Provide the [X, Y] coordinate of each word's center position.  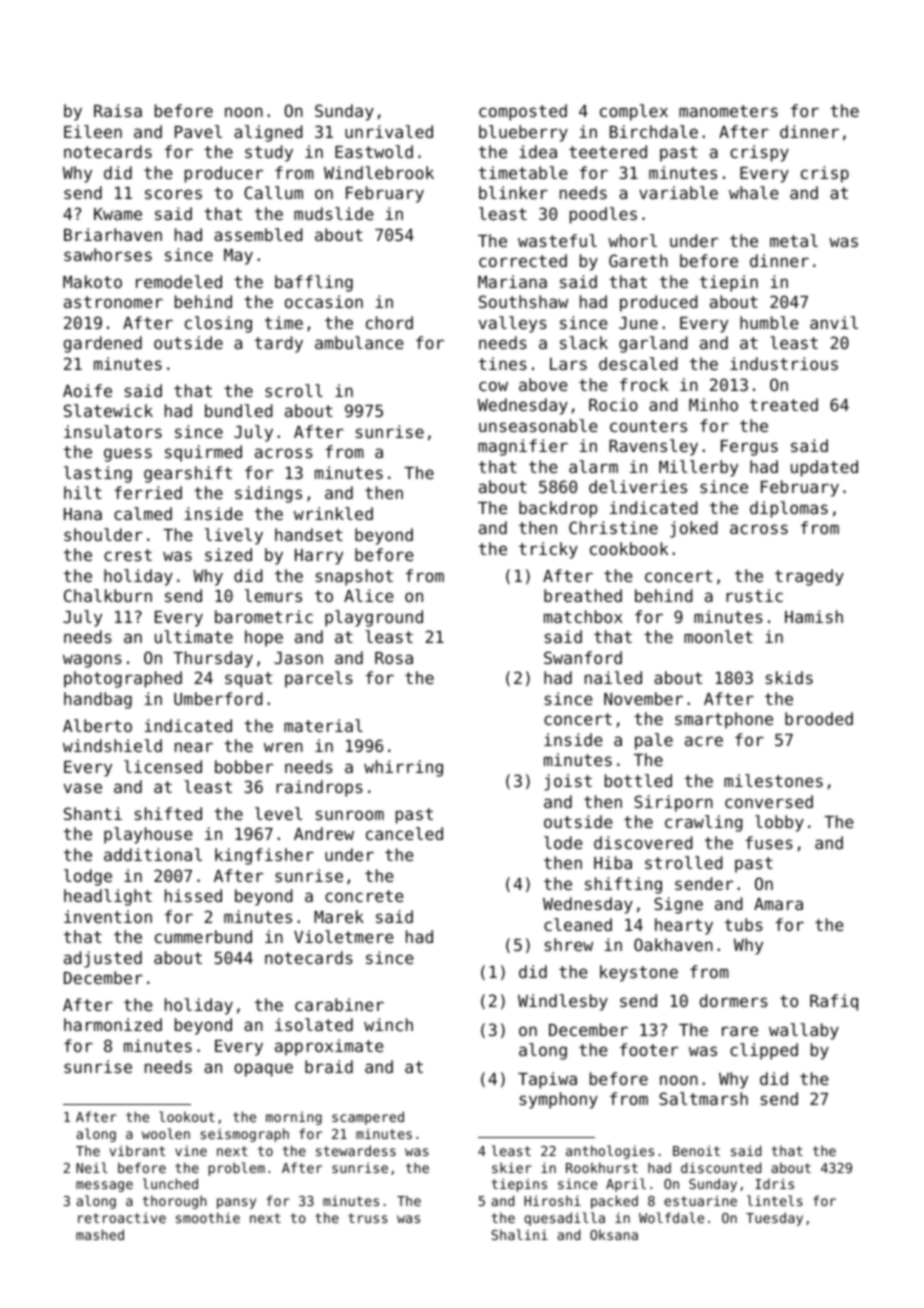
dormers [734, 1000]
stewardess [356, 1150]
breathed [583, 595]
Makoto [92, 281]
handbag [98, 700]
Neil [92, 1167]
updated [824, 468]
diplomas [789, 509]
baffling [314, 283]
